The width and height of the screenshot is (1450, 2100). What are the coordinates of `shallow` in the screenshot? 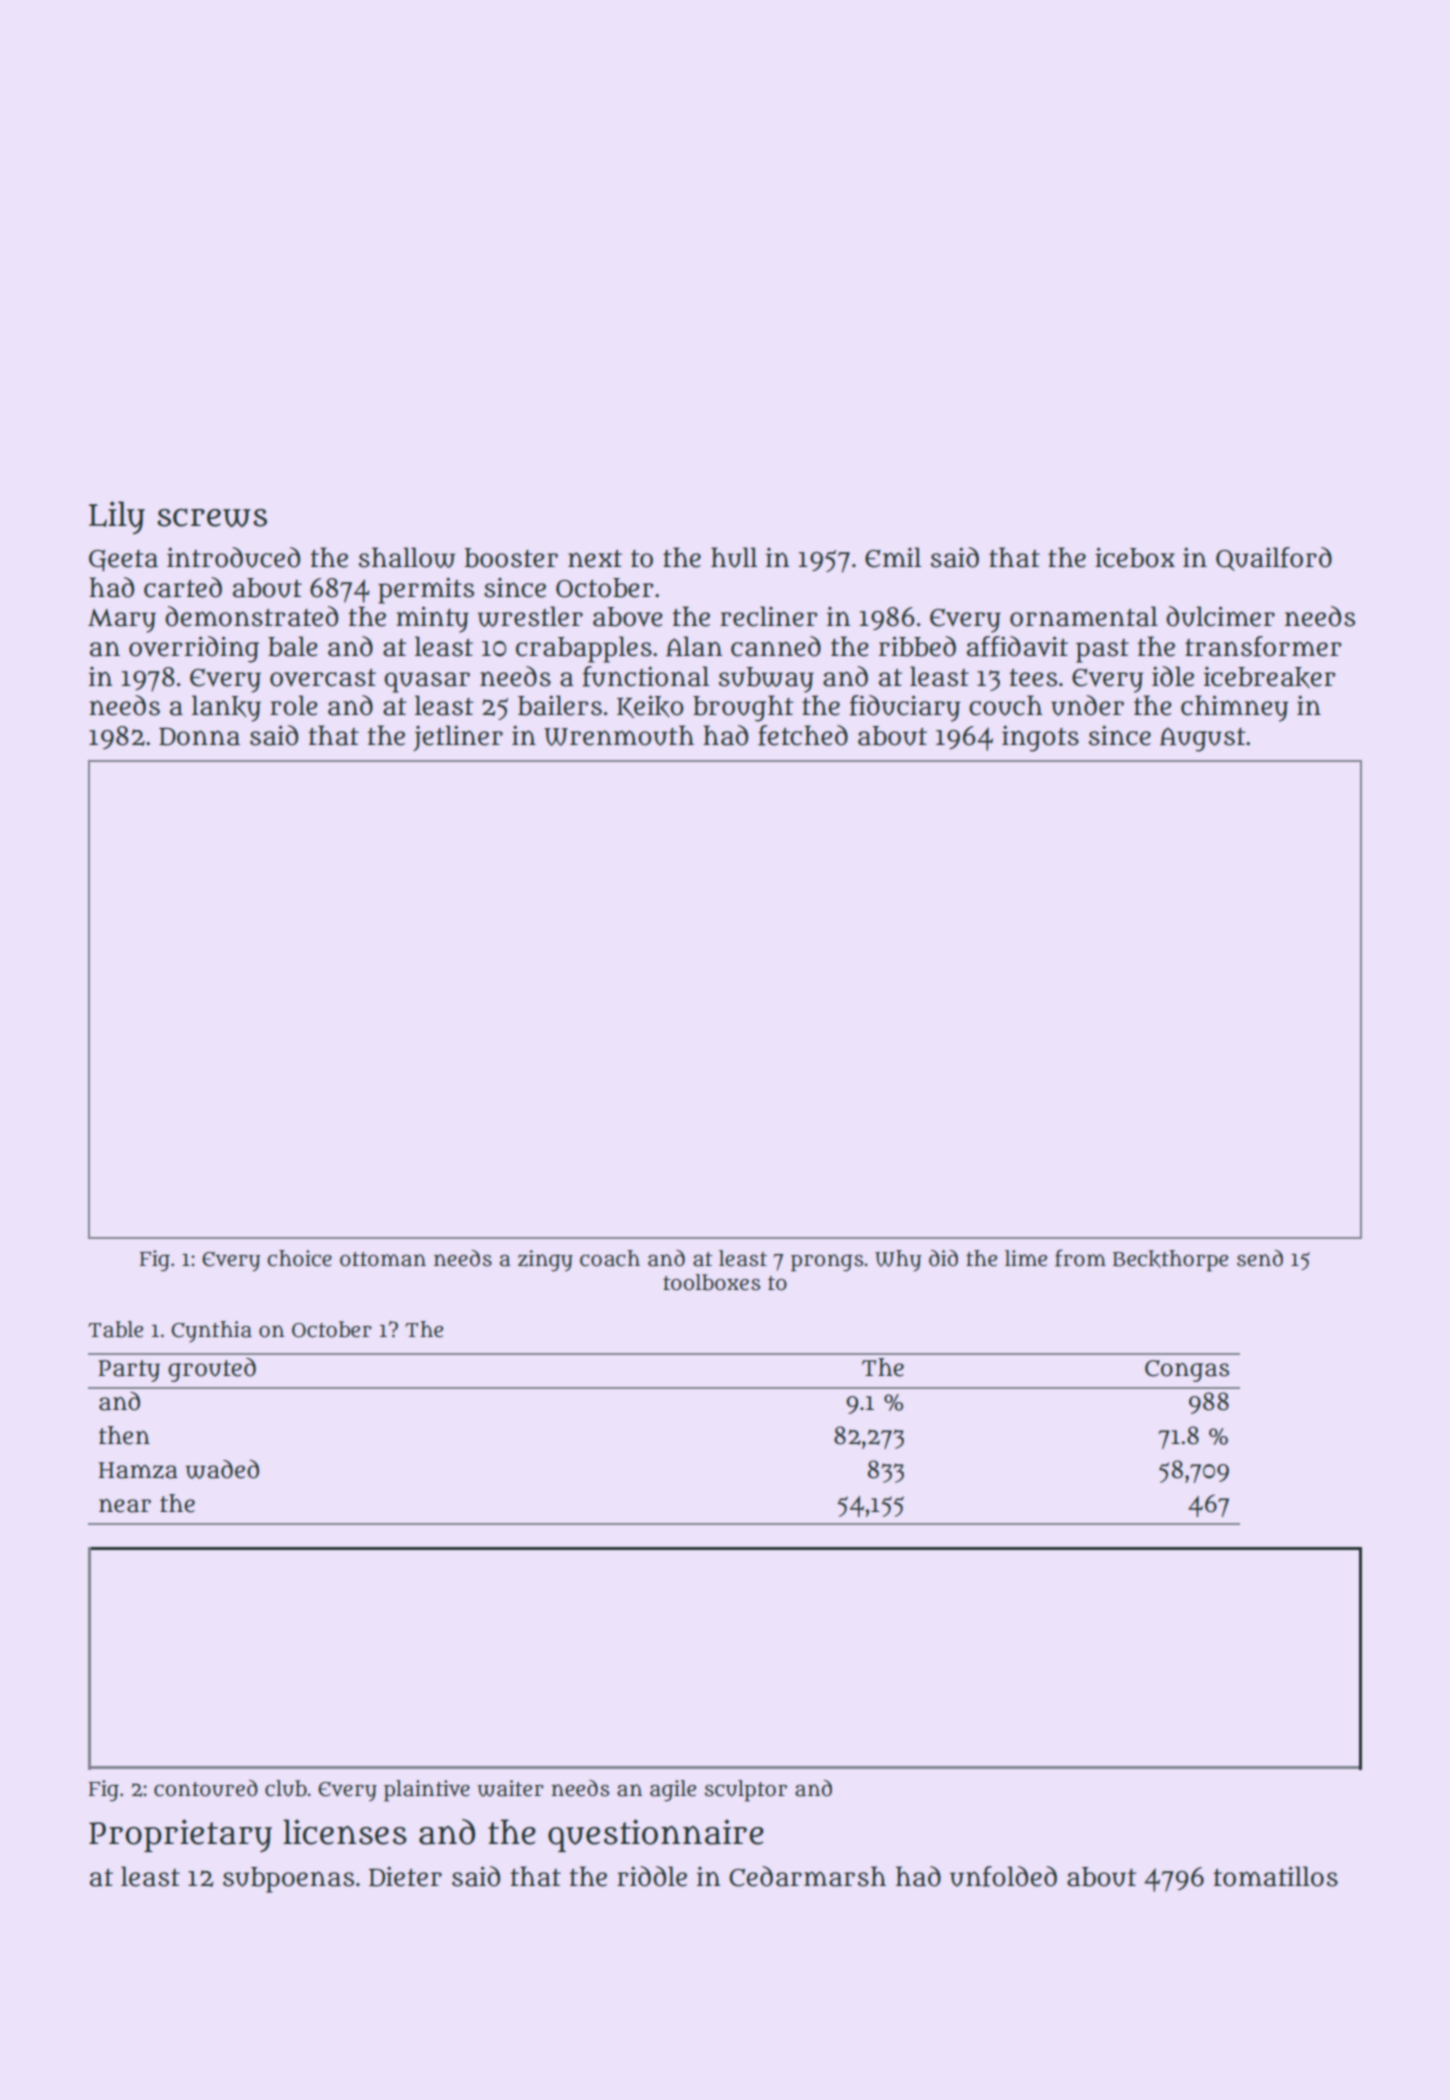 It's located at (407, 557).
